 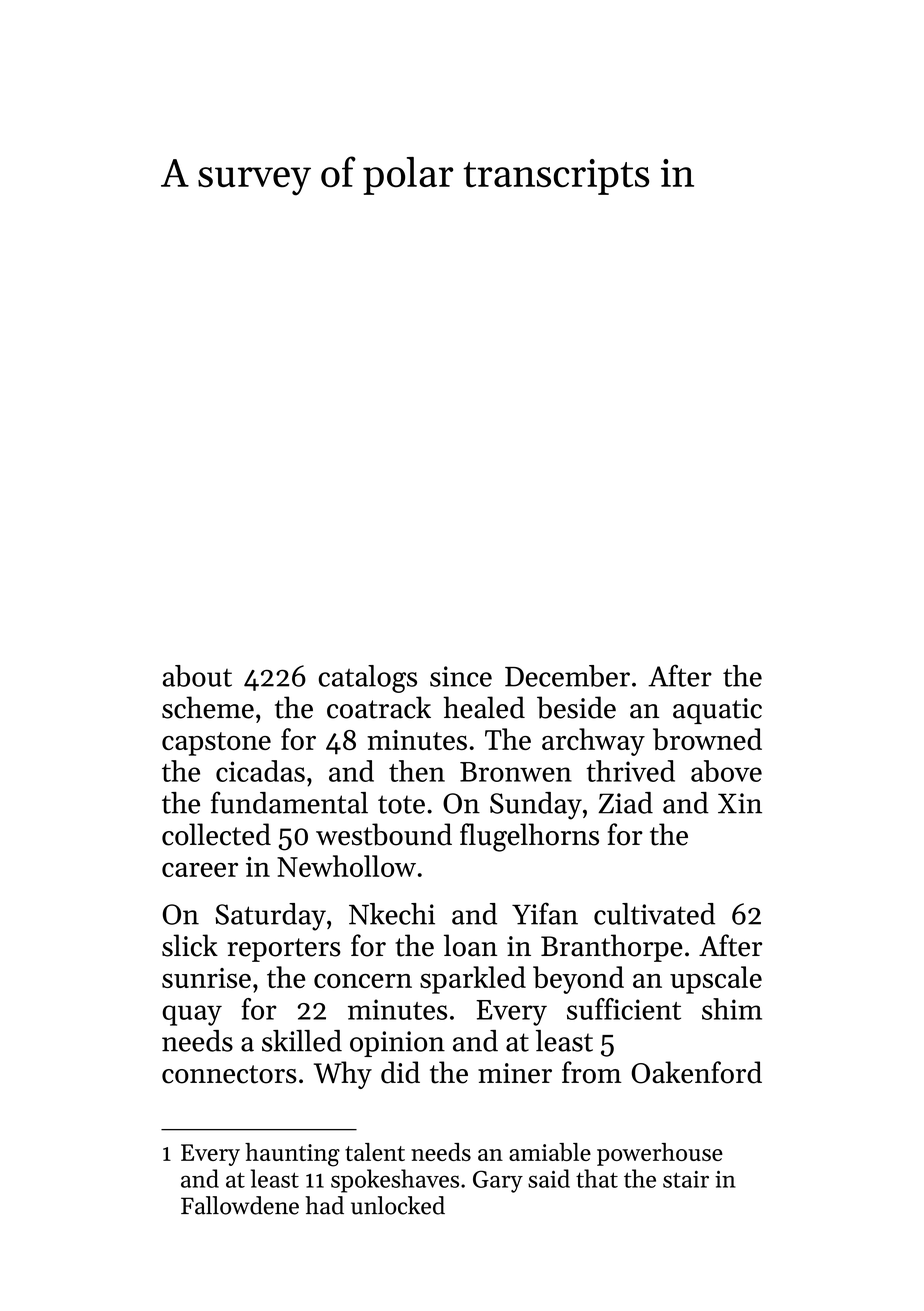 What do you see at coordinates (417, 771) in the screenshot?
I see `then` at bounding box center [417, 771].
